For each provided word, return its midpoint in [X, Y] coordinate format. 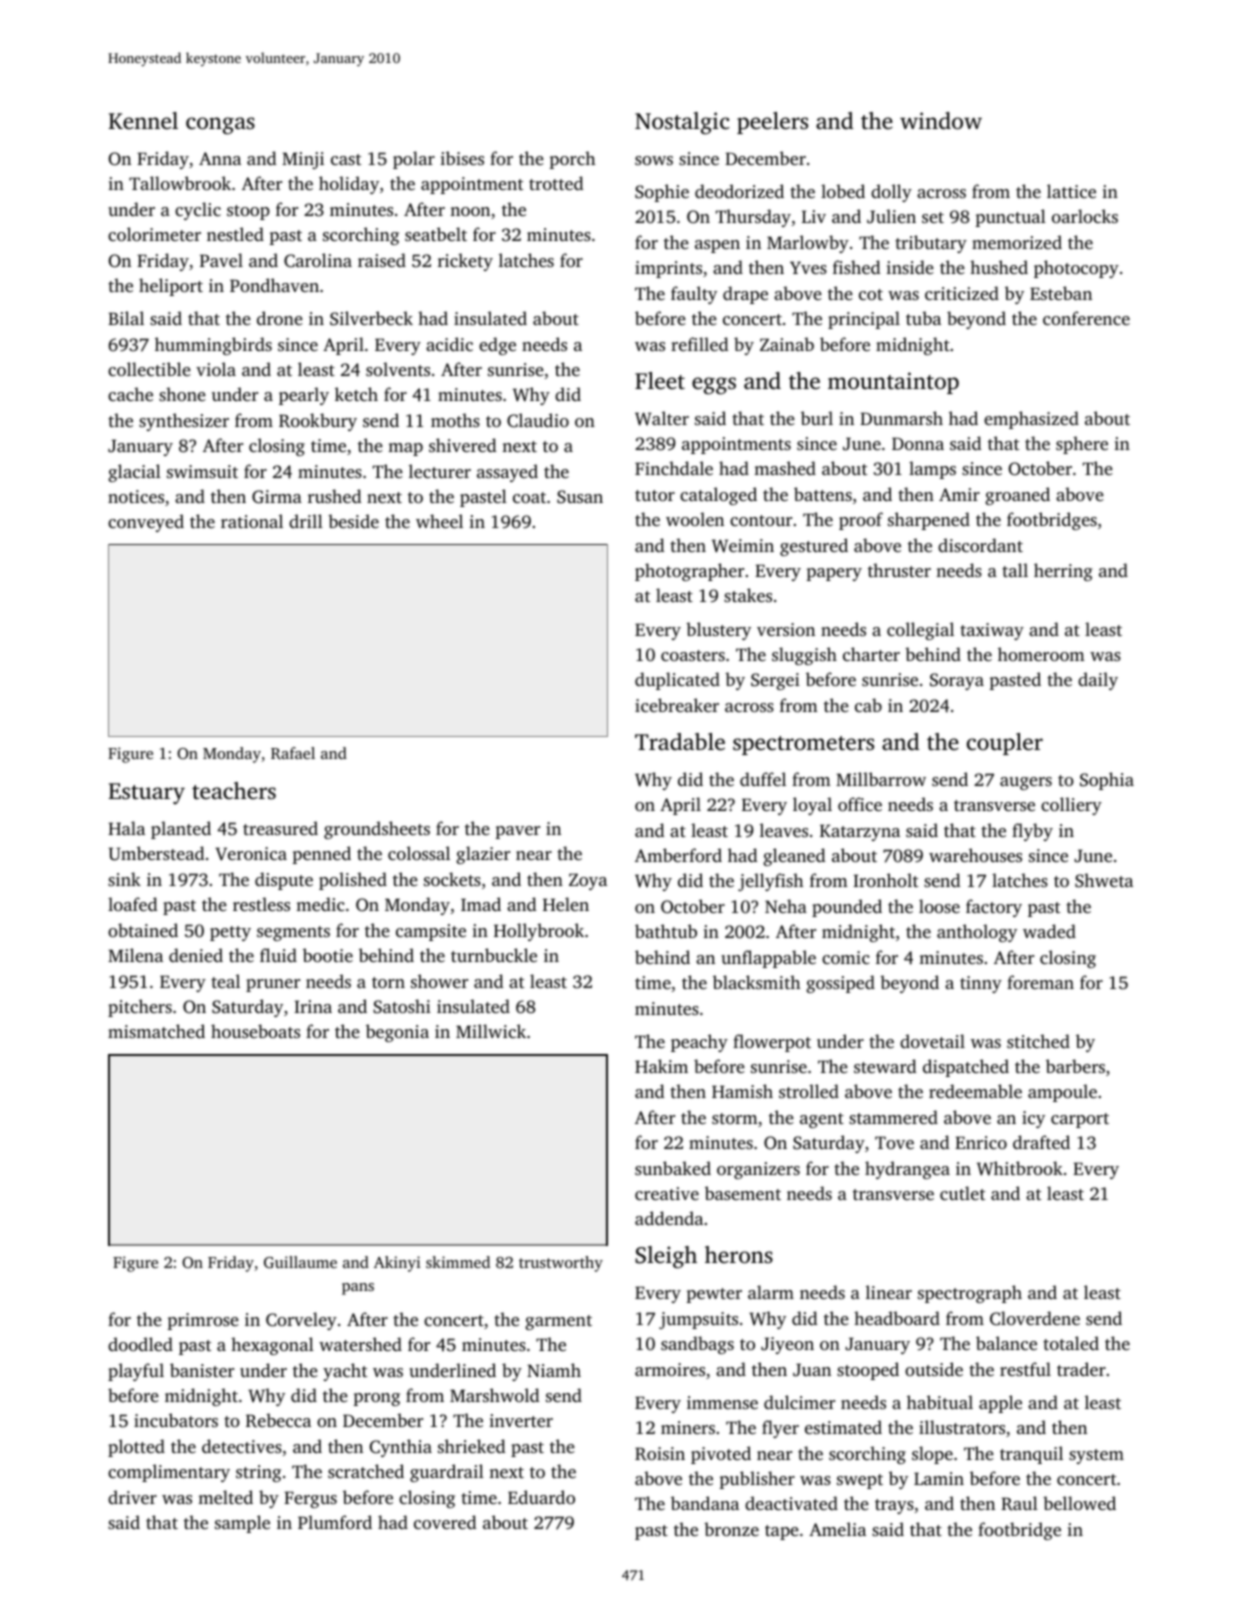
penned [321, 855]
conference [1086, 318]
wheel [439, 521]
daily [1098, 681]
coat [529, 497]
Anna [220, 158]
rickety [465, 262]
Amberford [678, 855]
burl [817, 418]
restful [1025, 1369]
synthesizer [184, 422]
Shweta [1104, 880]
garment [558, 1322]
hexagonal [272, 1346]
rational [252, 521]
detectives [242, 1446]
